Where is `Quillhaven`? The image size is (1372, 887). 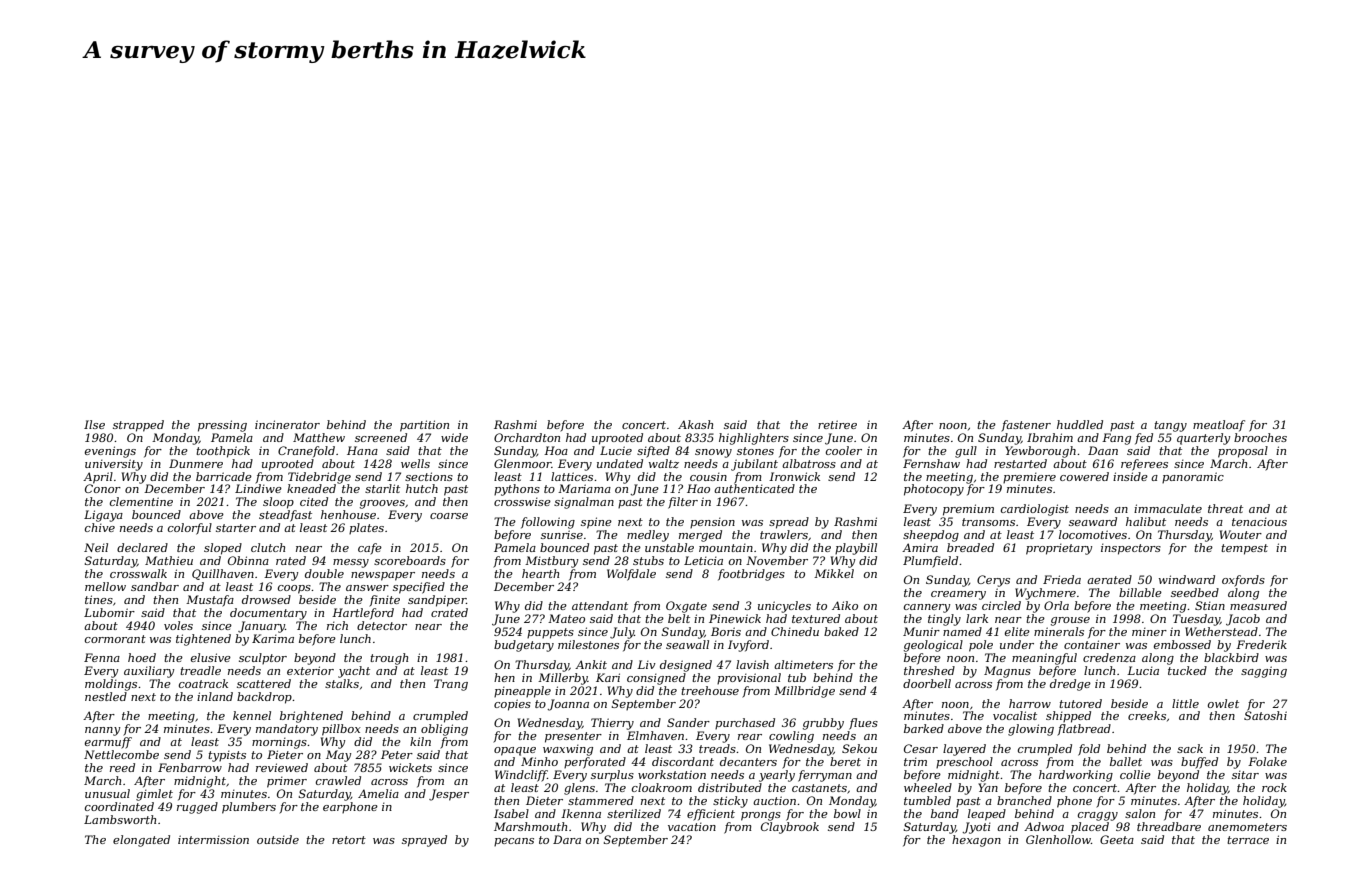 Quillhaven is located at coordinates (223, 574).
